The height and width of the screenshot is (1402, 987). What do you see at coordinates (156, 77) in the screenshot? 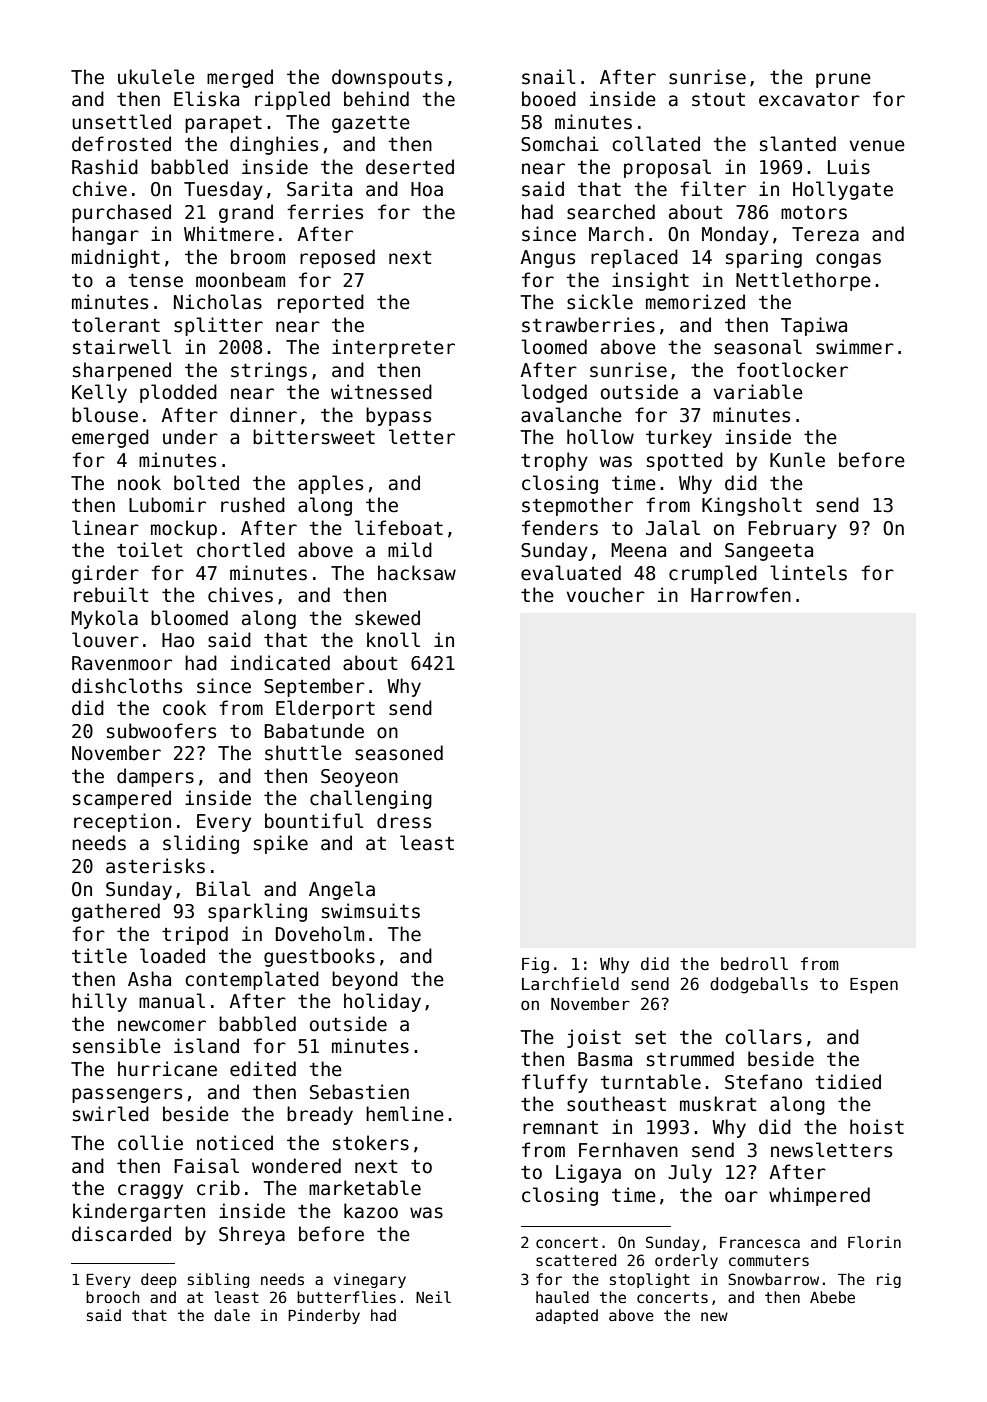
I see `ukulele` at bounding box center [156, 77].
